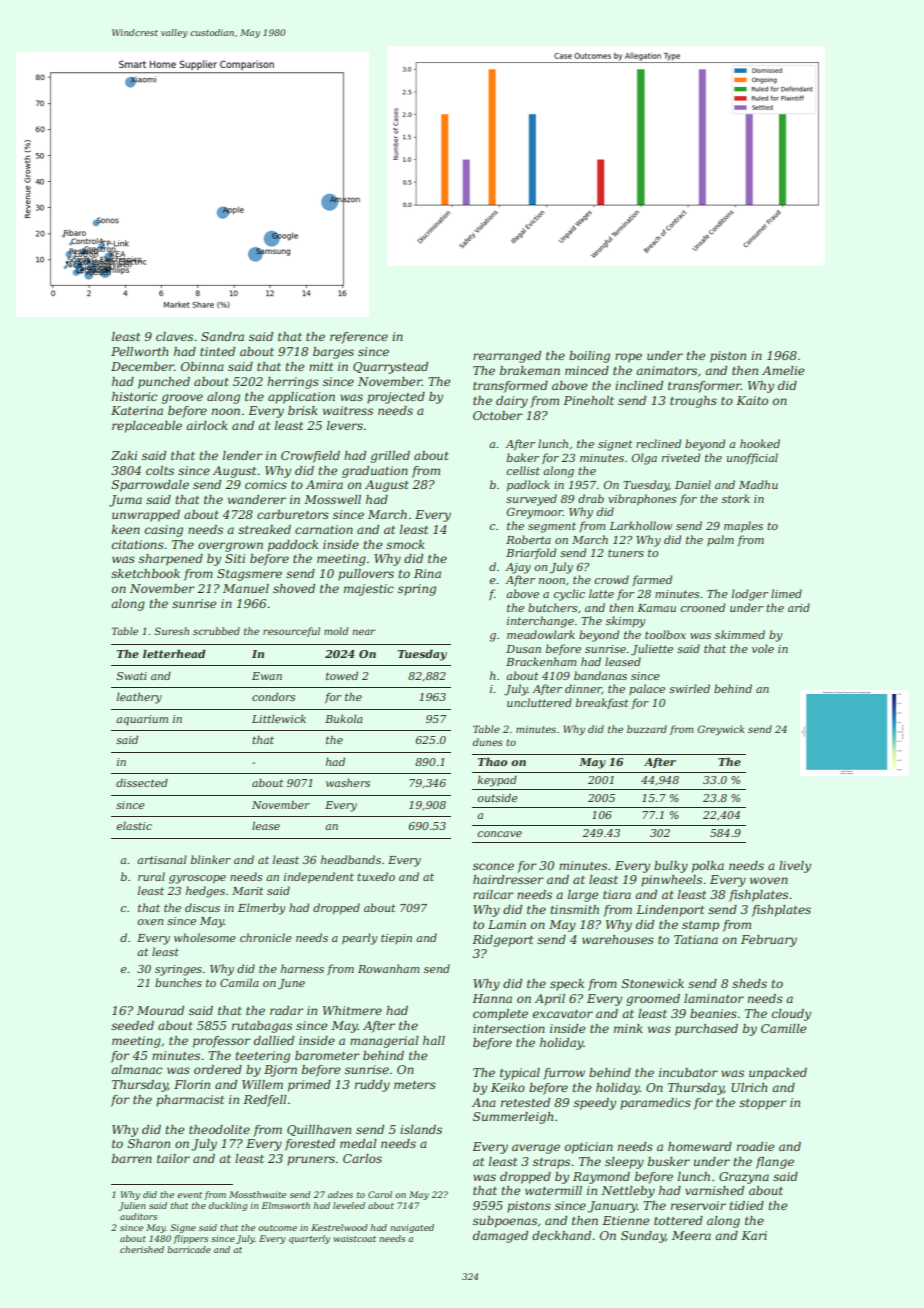  I want to click on average, so click(536, 1149).
